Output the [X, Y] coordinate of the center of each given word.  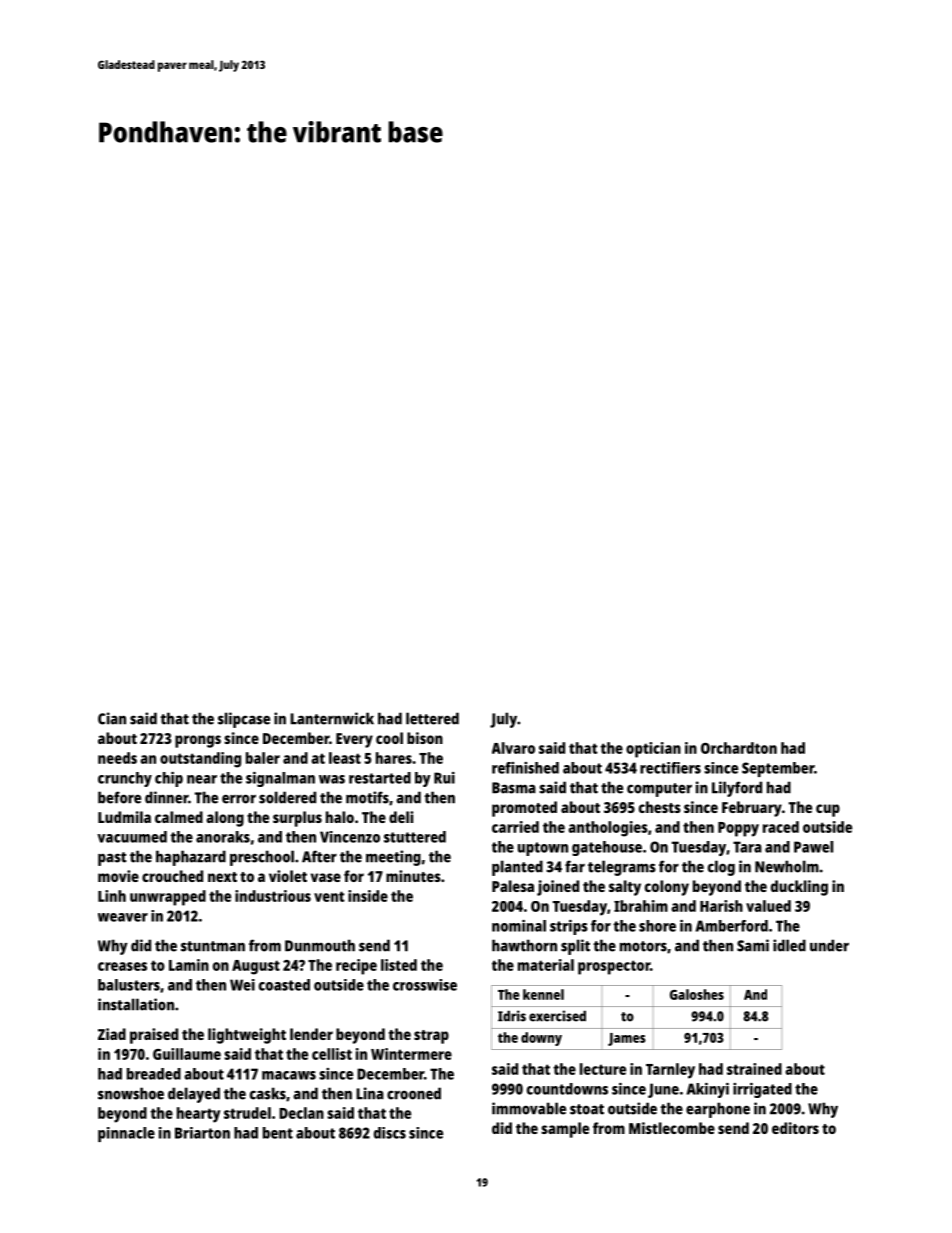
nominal [519, 926]
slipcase [244, 720]
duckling [799, 888]
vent [329, 896]
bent [278, 1133]
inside [368, 896]
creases [122, 966]
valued [768, 906]
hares [394, 758]
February [752, 809]
